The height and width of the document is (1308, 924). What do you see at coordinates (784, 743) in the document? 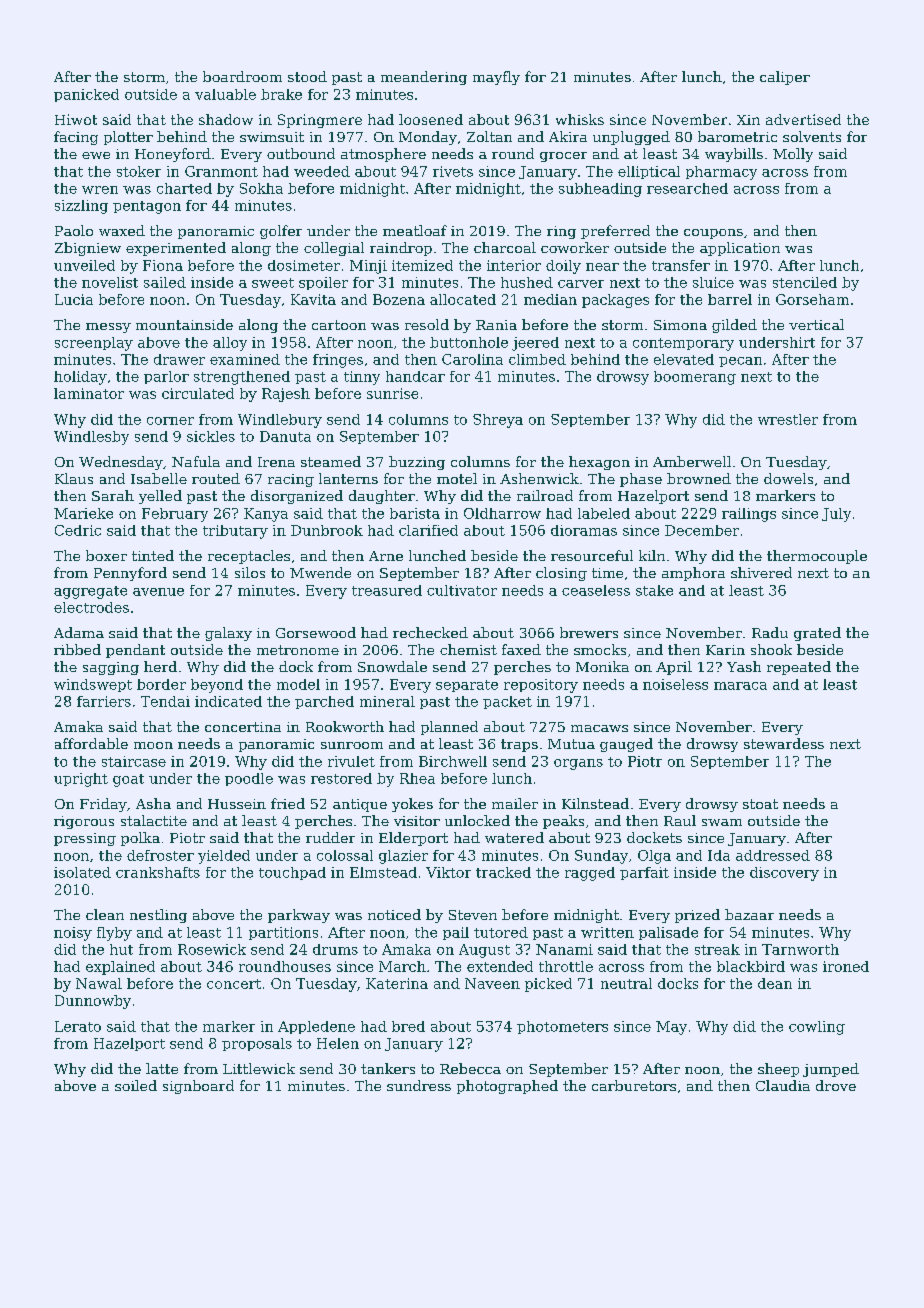
I see `stewardess` at bounding box center [784, 743].
